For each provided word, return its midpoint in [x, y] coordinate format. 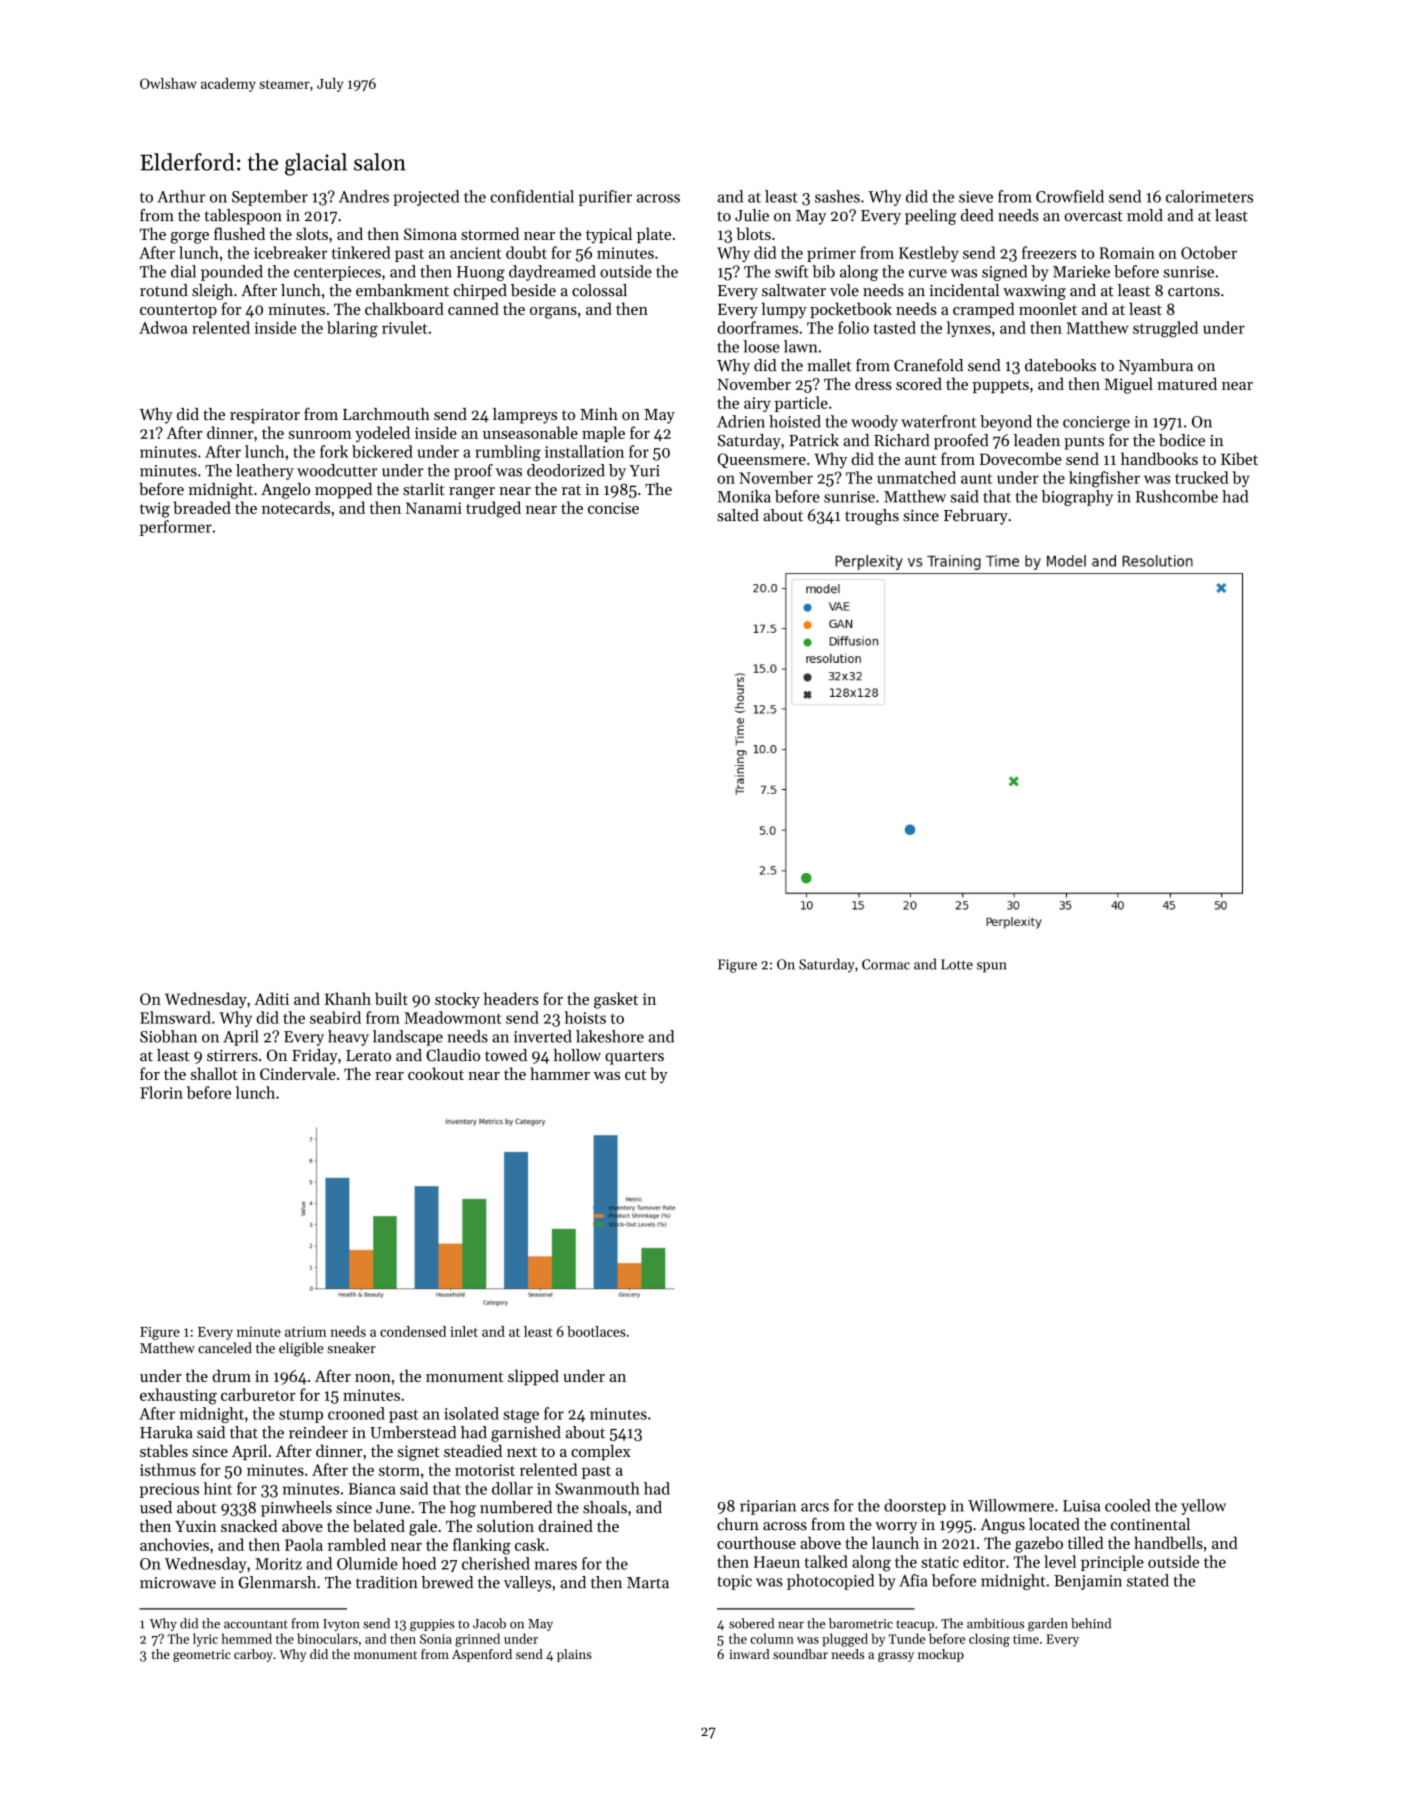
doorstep [915, 1507]
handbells [1168, 1542]
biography [1077, 498]
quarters [634, 1058]
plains [574, 1655]
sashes [837, 196]
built [391, 998]
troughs [872, 517]
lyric [205, 1640]
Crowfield [1070, 196]
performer [176, 528]
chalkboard [404, 308]
